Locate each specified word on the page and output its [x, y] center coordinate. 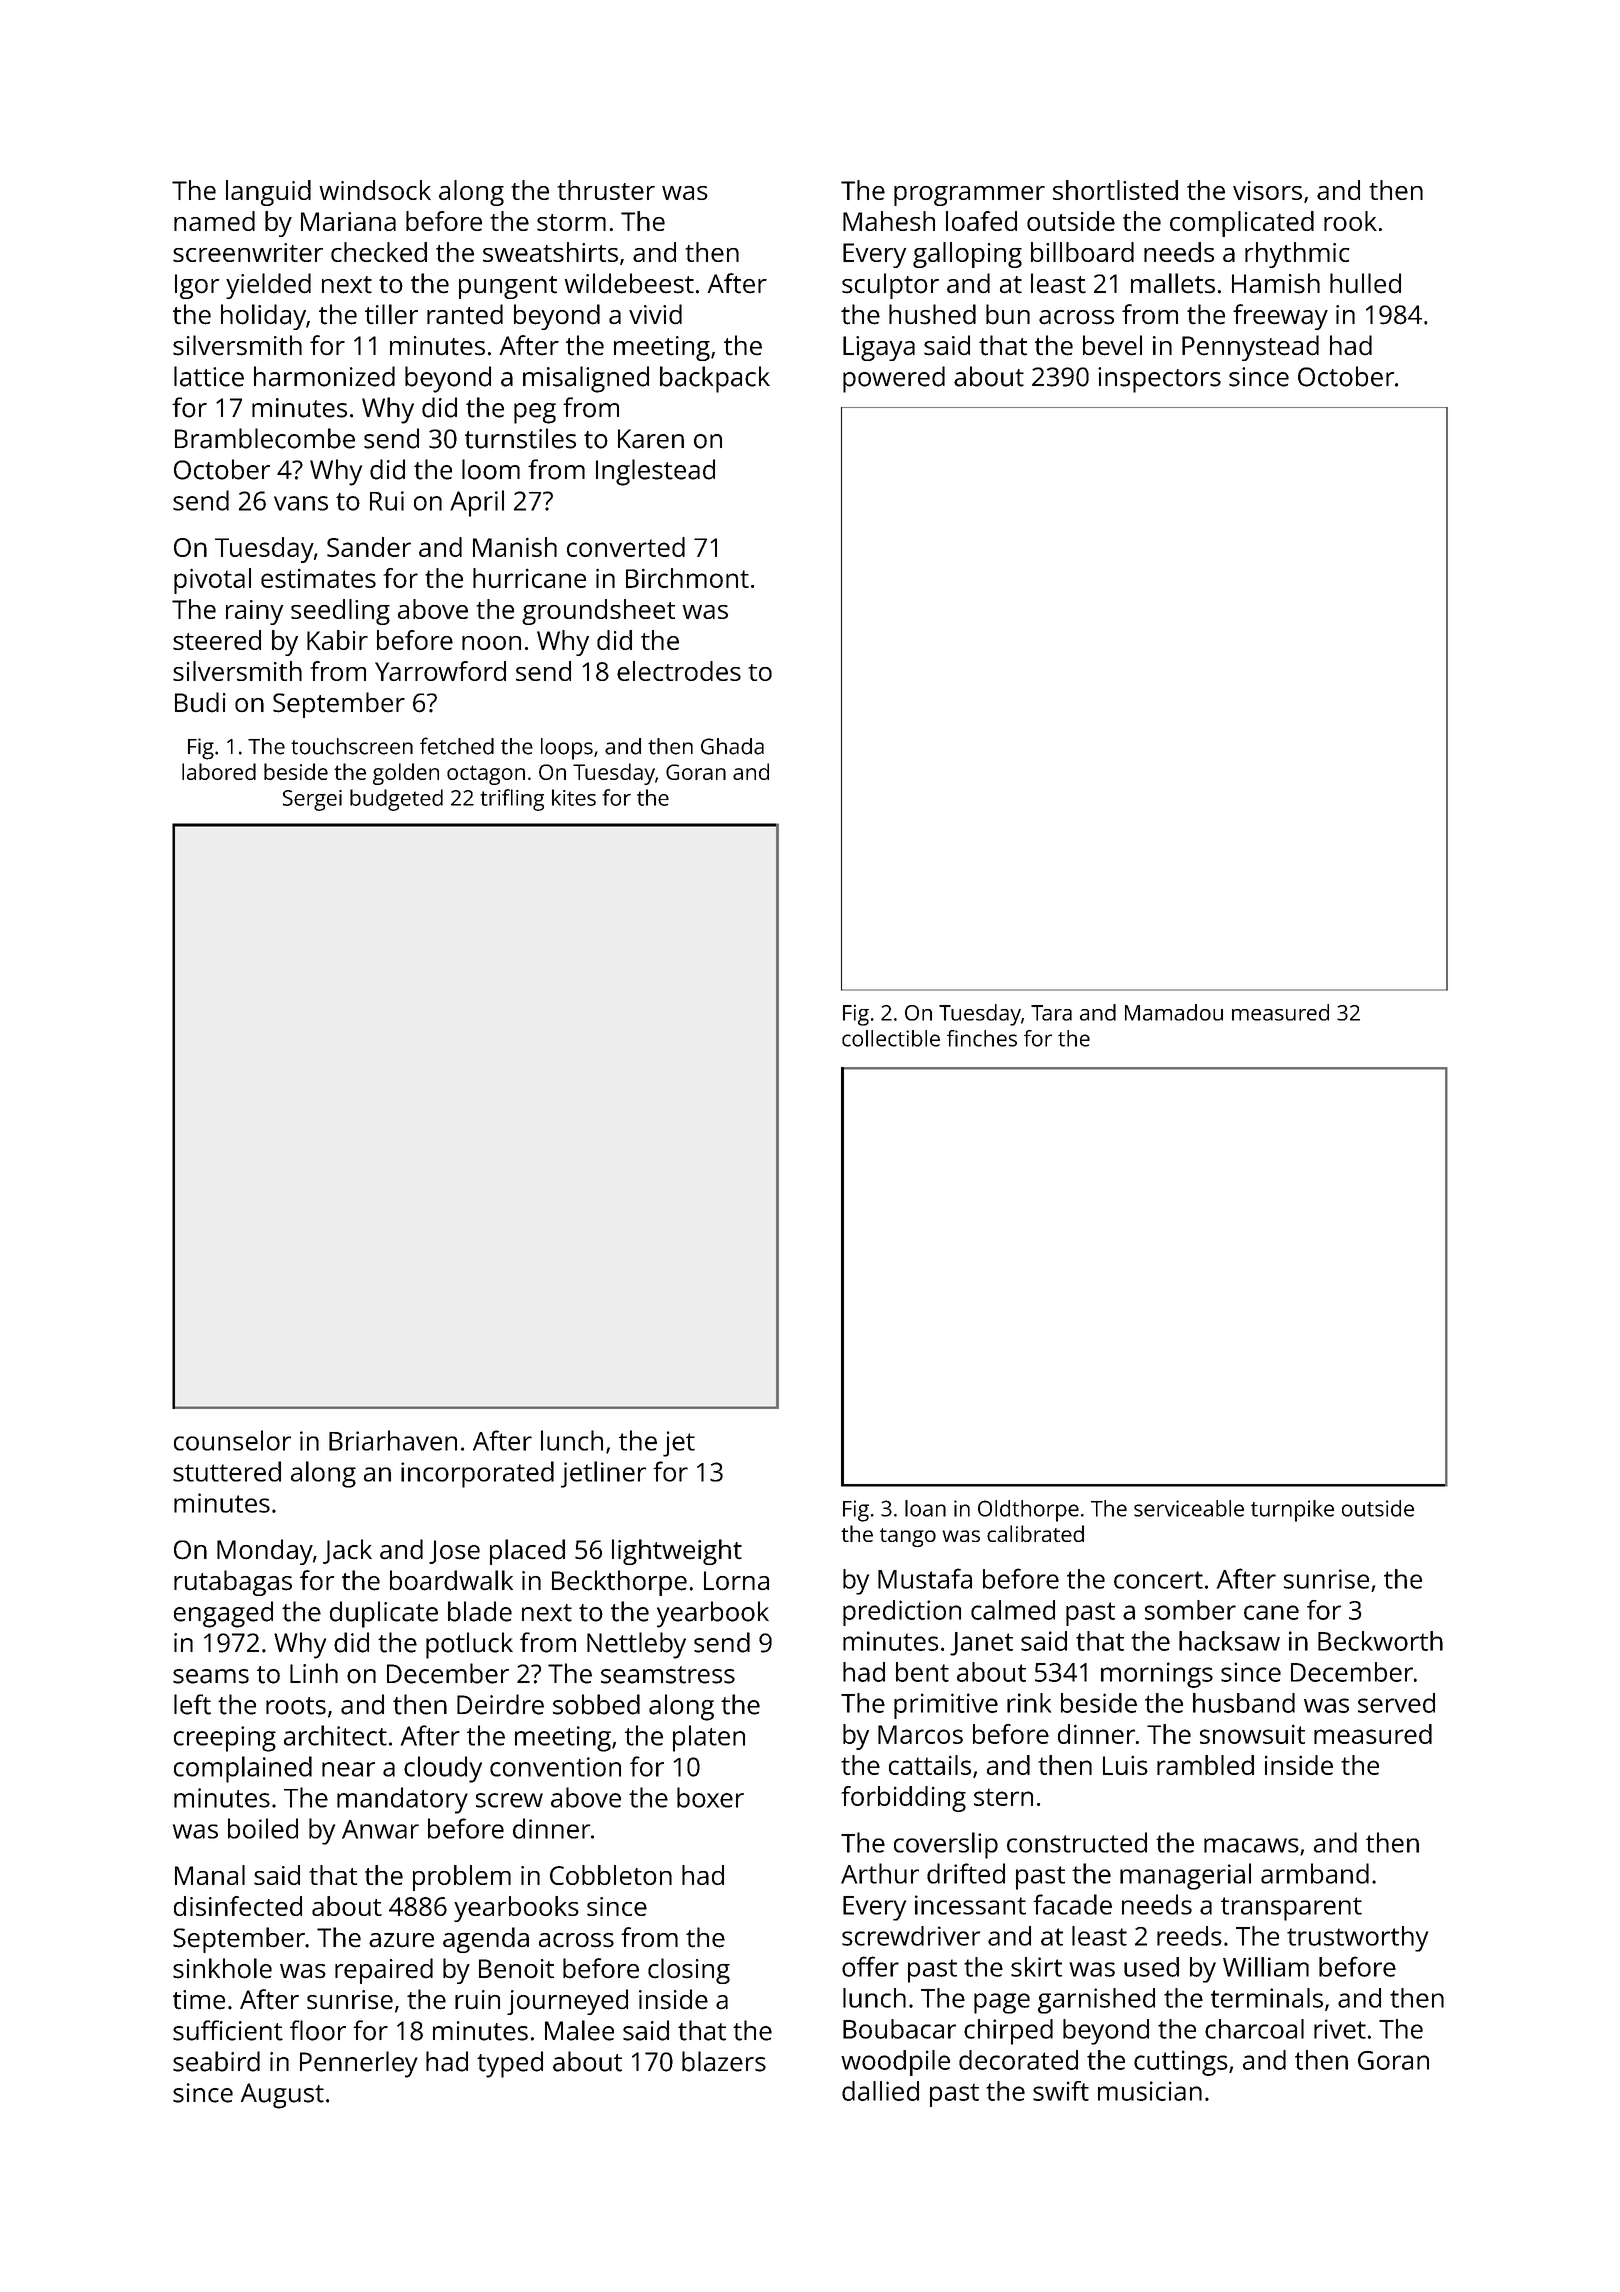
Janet [981, 1644]
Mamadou [1174, 1012]
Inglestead [655, 472]
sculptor [890, 286]
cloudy [443, 1769]
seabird [216, 2061]
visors [1267, 190]
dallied [880, 2091]
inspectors [1159, 380]
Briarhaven [393, 1440]
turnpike [1292, 1511]
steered [217, 640]
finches [982, 1038]
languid [268, 193]
